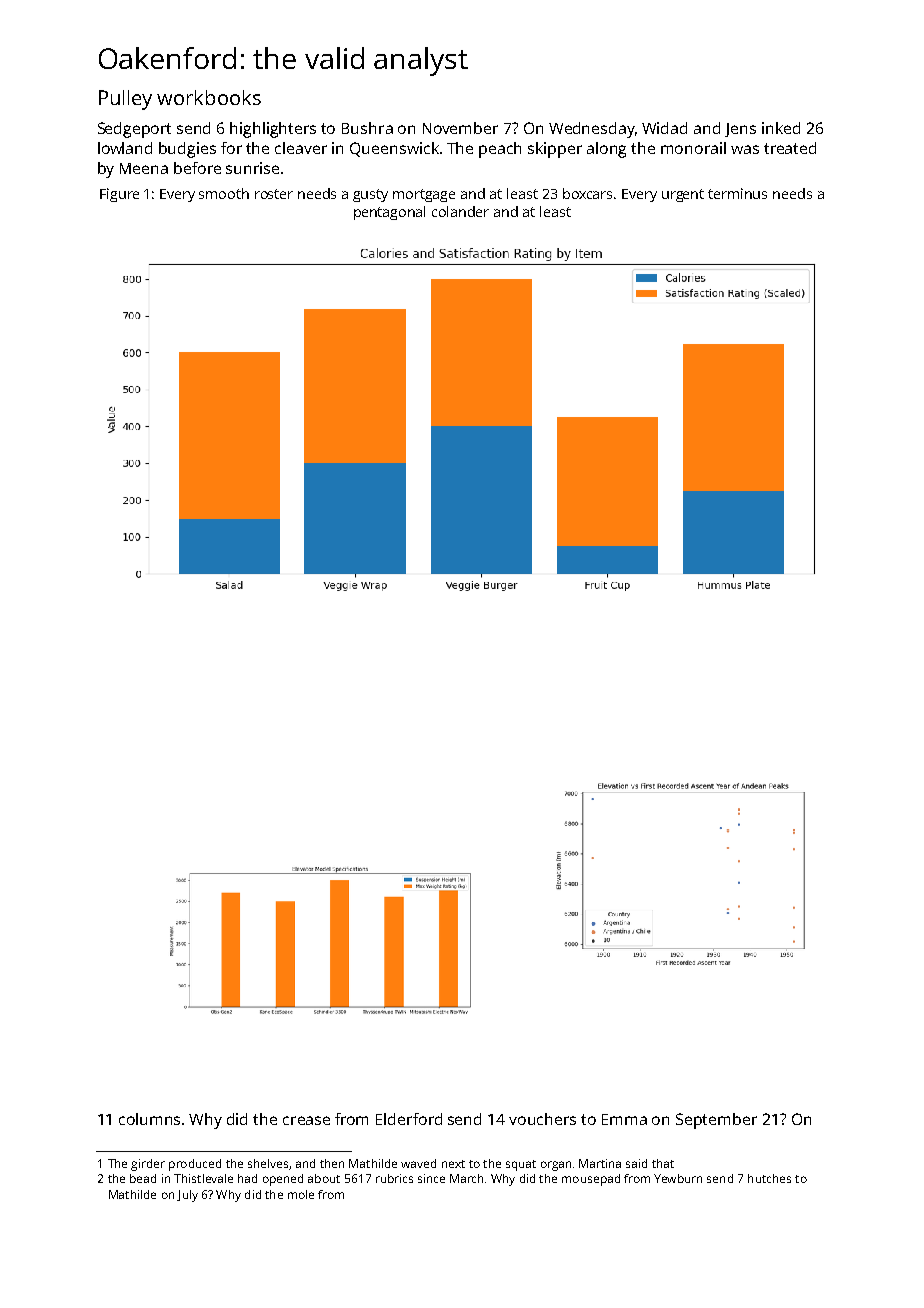 The image size is (924, 1308). What do you see at coordinates (453, 1164) in the screenshot?
I see `next` at bounding box center [453, 1164].
